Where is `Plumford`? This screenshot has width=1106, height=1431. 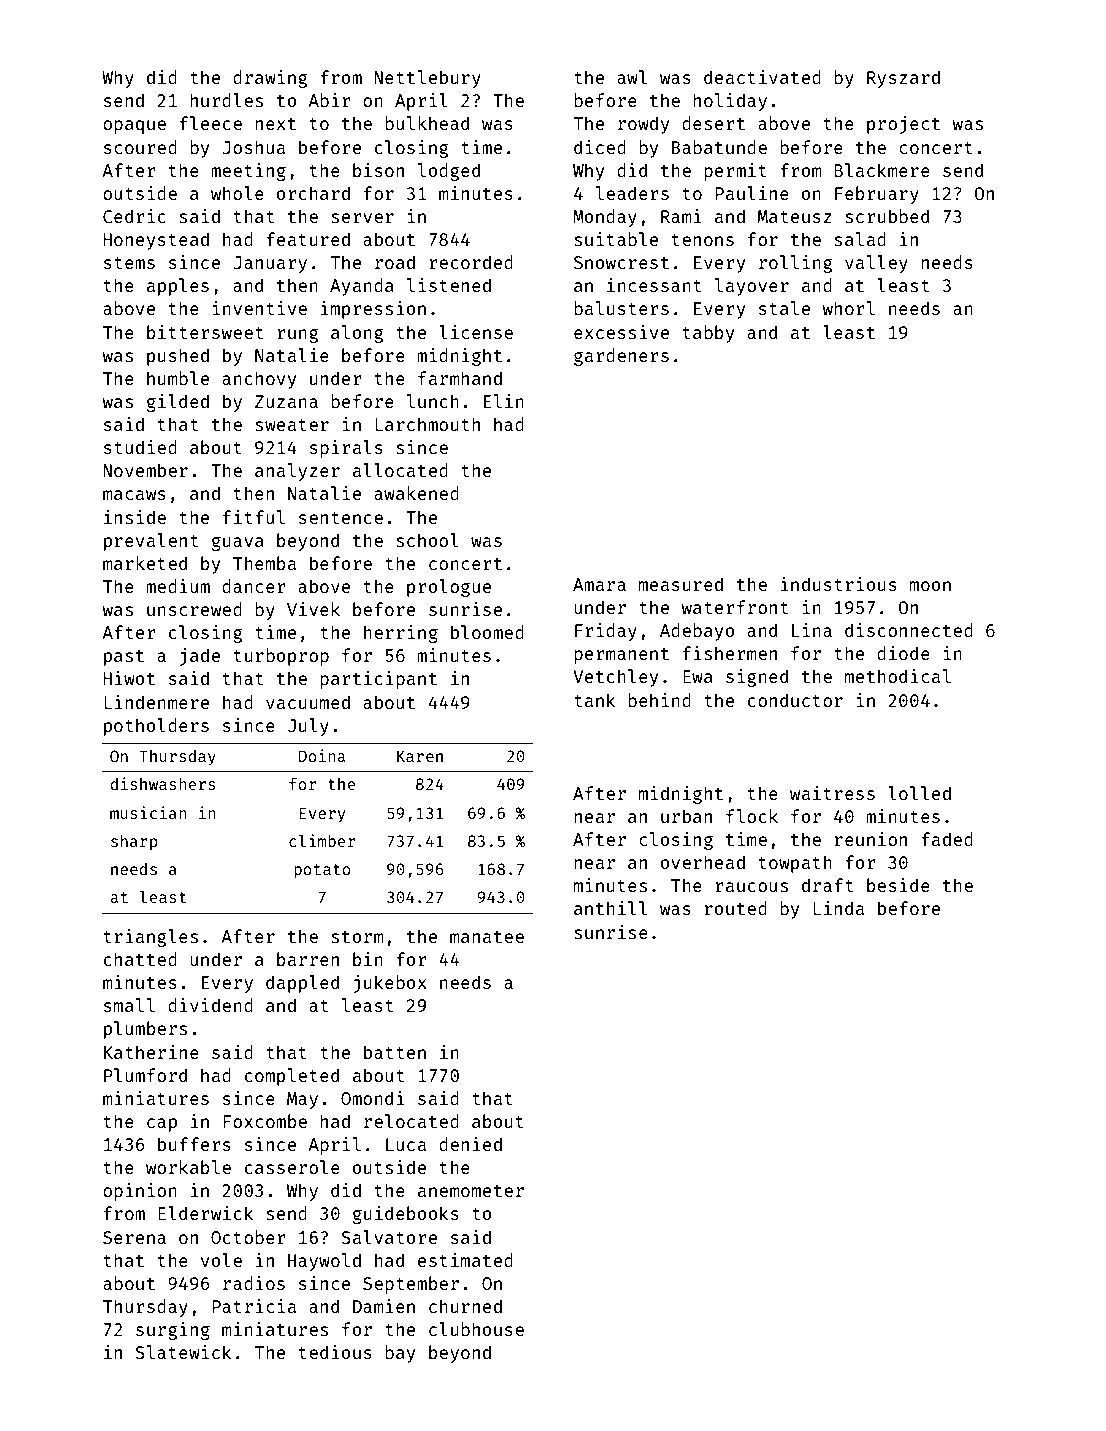 Plumford is located at coordinates (145, 1075).
